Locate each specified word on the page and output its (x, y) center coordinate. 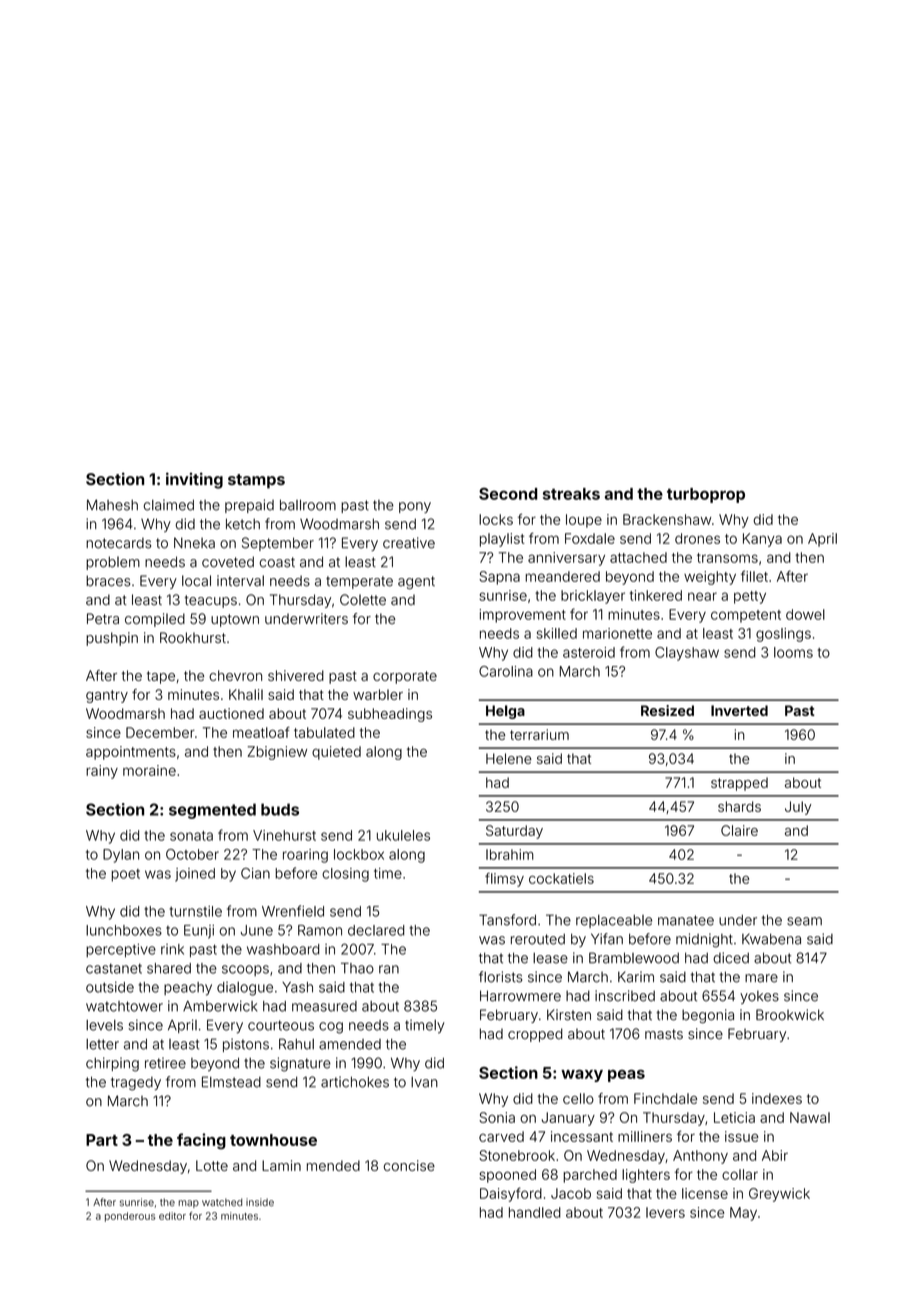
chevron (235, 675)
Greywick (779, 1195)
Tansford (507, 920)
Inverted (739, 710)
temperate (359, 582)
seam (804, 921)
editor (172, 1216)
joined (195, 875)
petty (750, 597)
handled (535, 1212)
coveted (228, 562)
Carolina (506, 671)
